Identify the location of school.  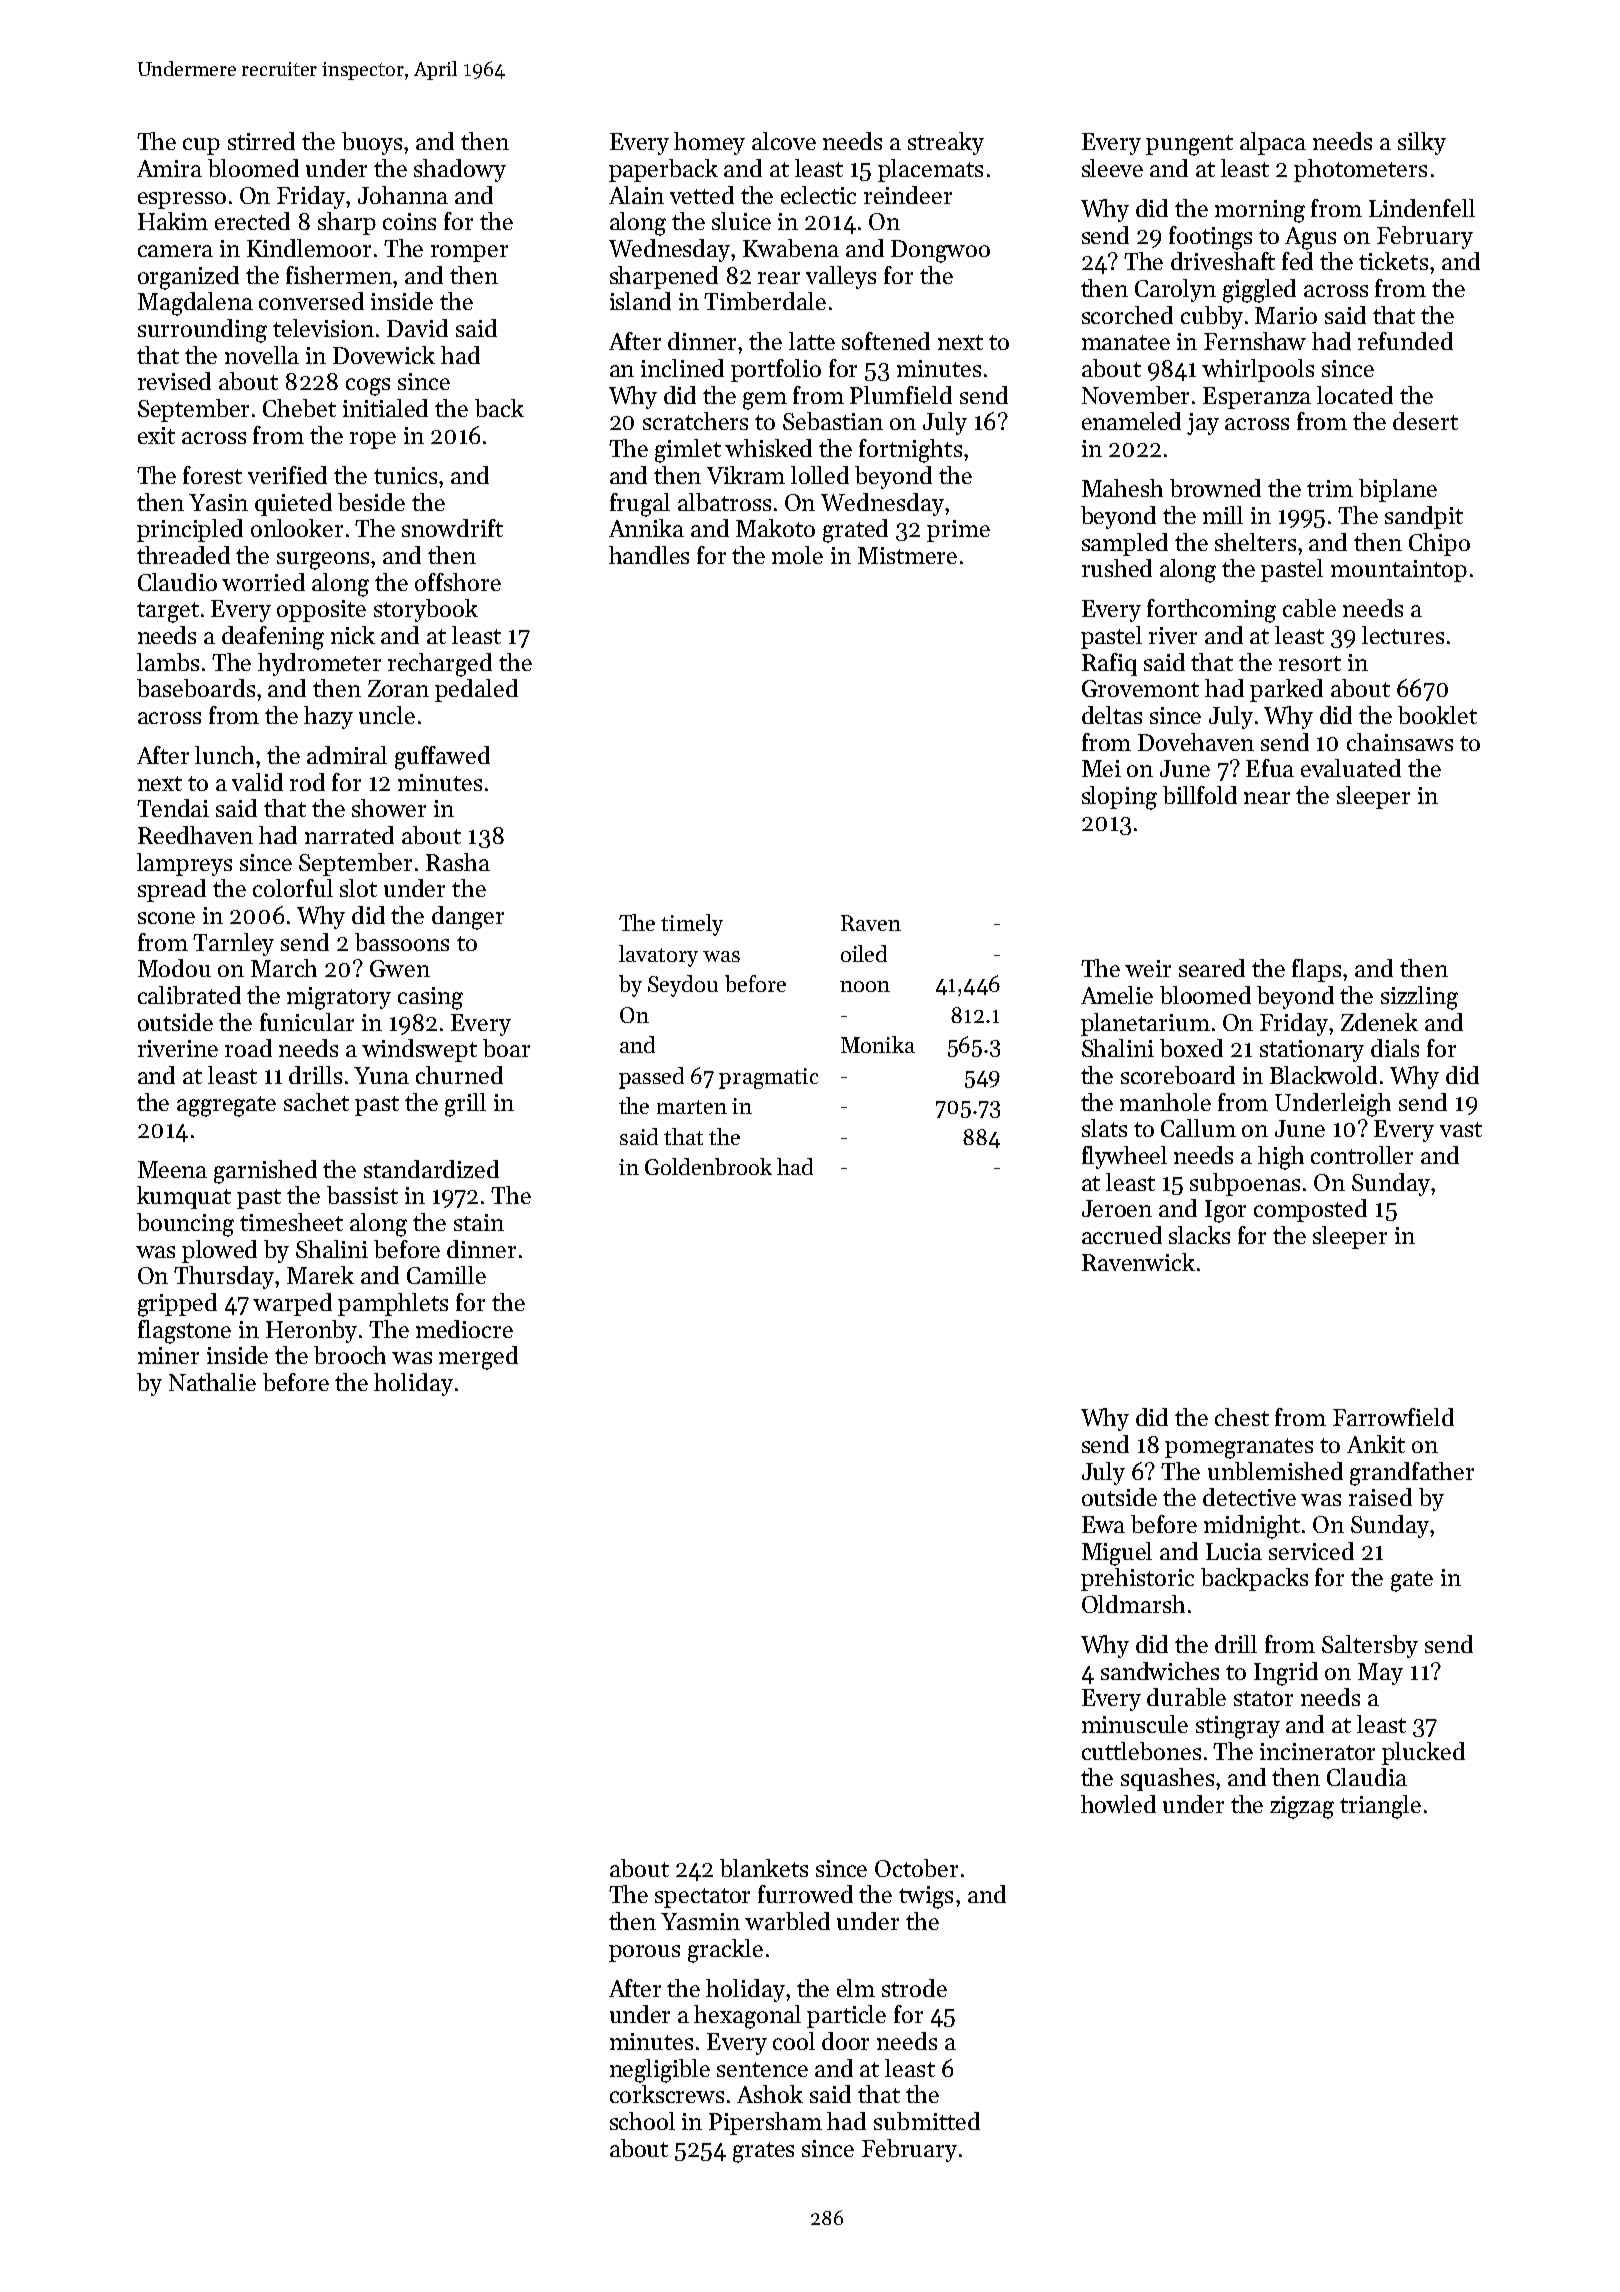
(642, 2121).
